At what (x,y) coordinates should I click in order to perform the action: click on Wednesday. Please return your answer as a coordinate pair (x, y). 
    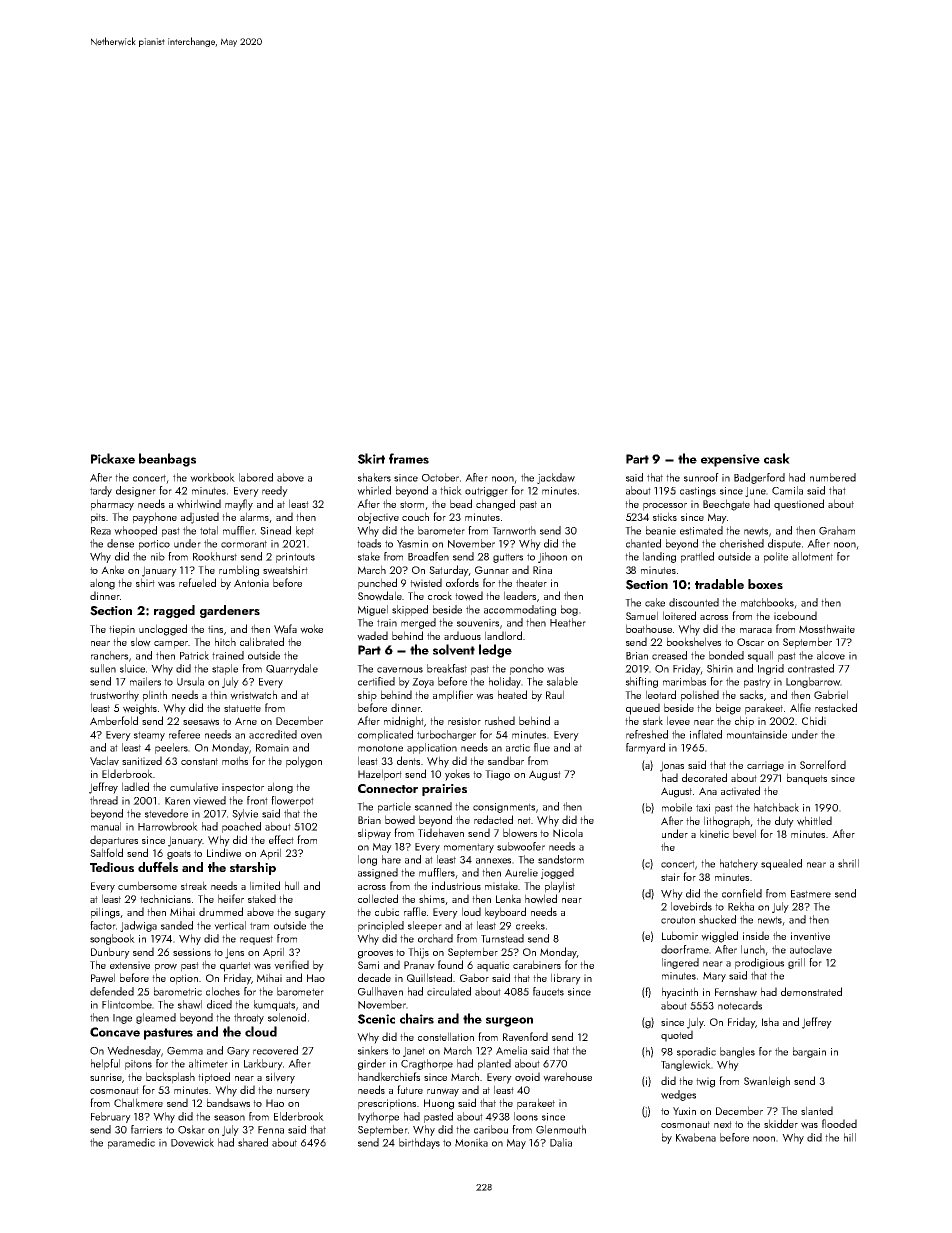
    Looking at the image, I should click on (134, 1051).
